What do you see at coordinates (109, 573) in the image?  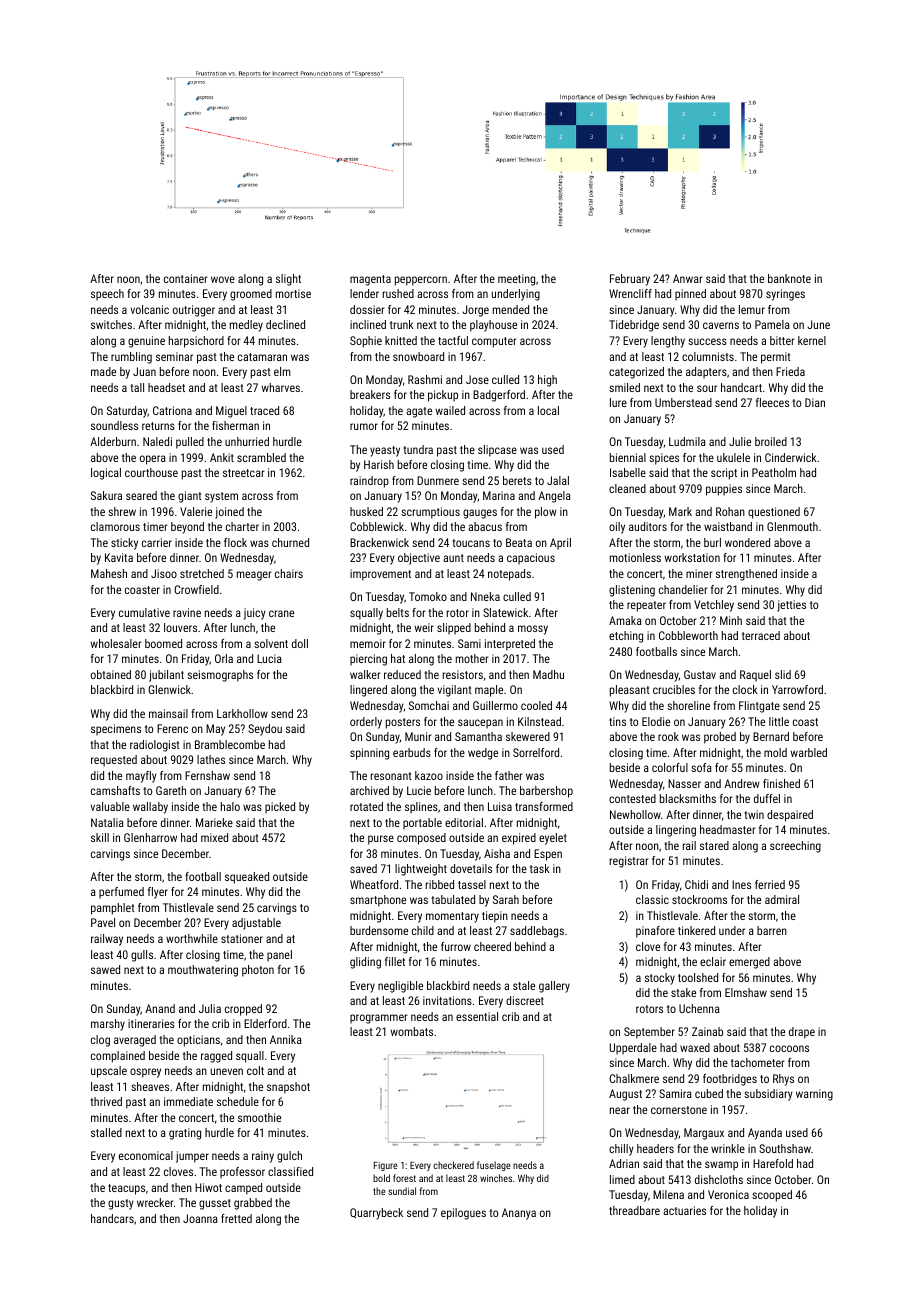 I see `Mahesh` at bounding box center [109, 573].
